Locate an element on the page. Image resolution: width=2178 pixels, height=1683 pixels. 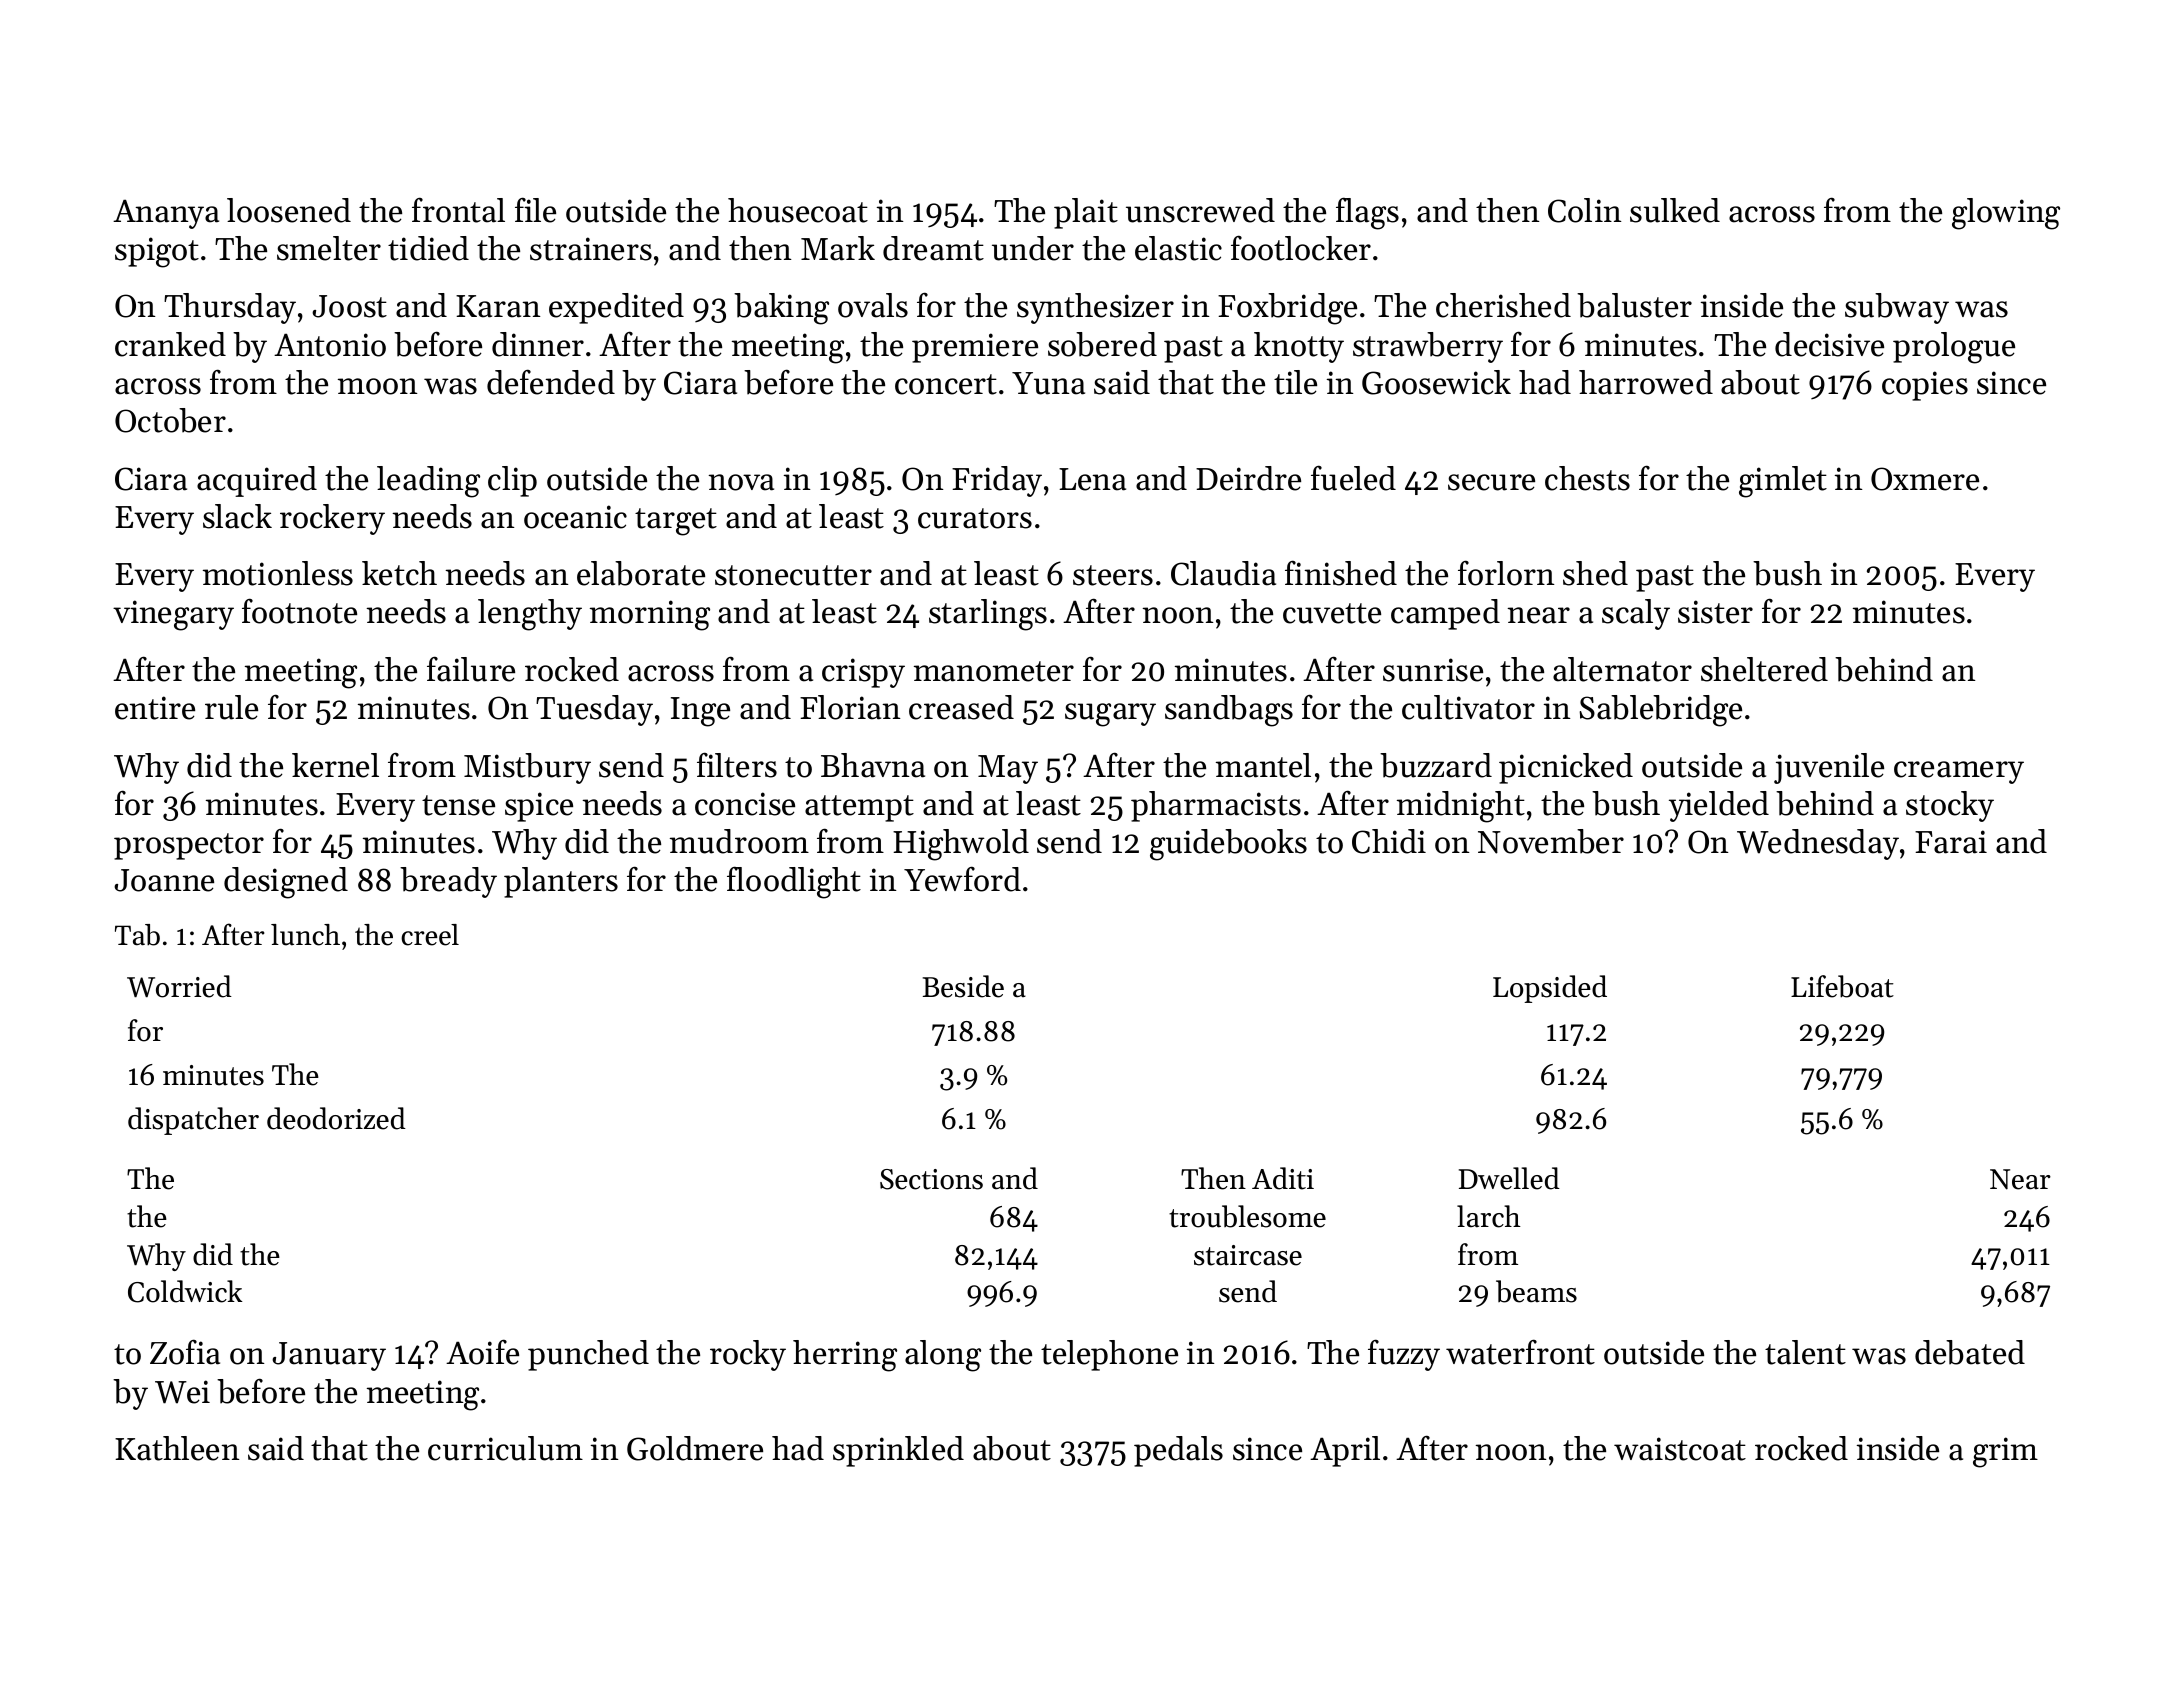
sulked is located at coordinates (1675, 210).
